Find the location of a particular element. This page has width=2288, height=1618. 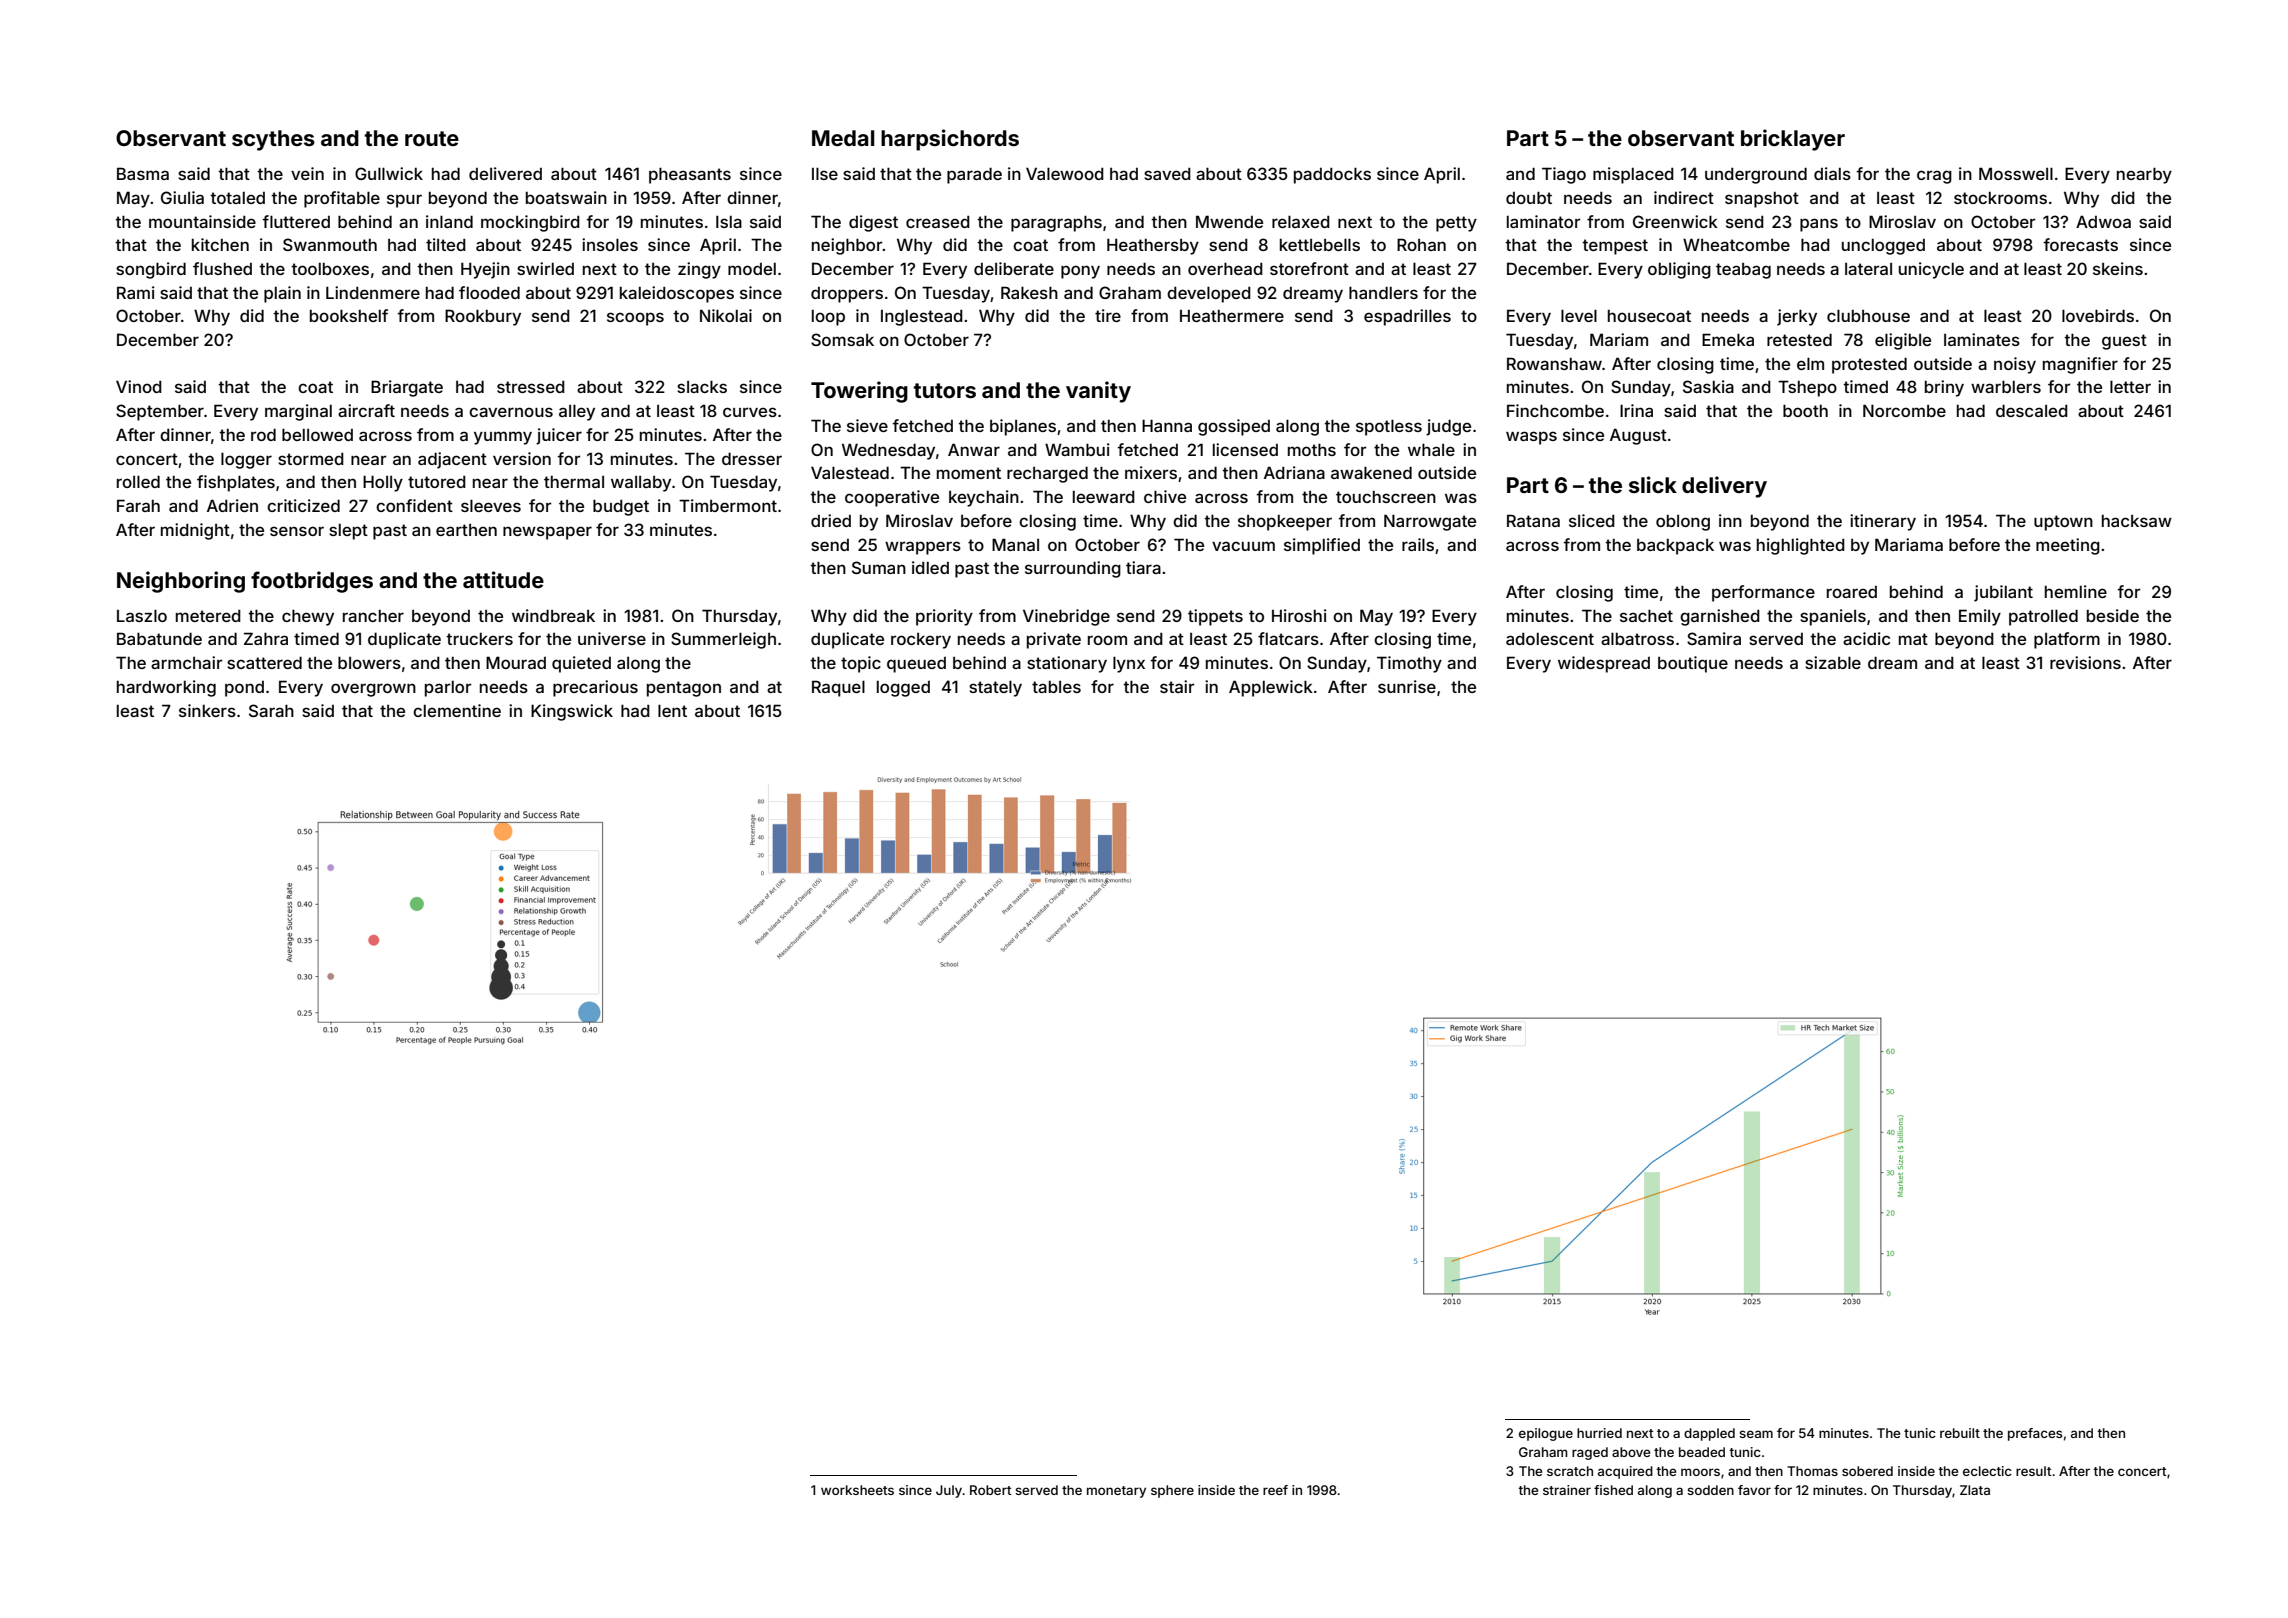

epilogue is located at coordinates (1546, 1434).
